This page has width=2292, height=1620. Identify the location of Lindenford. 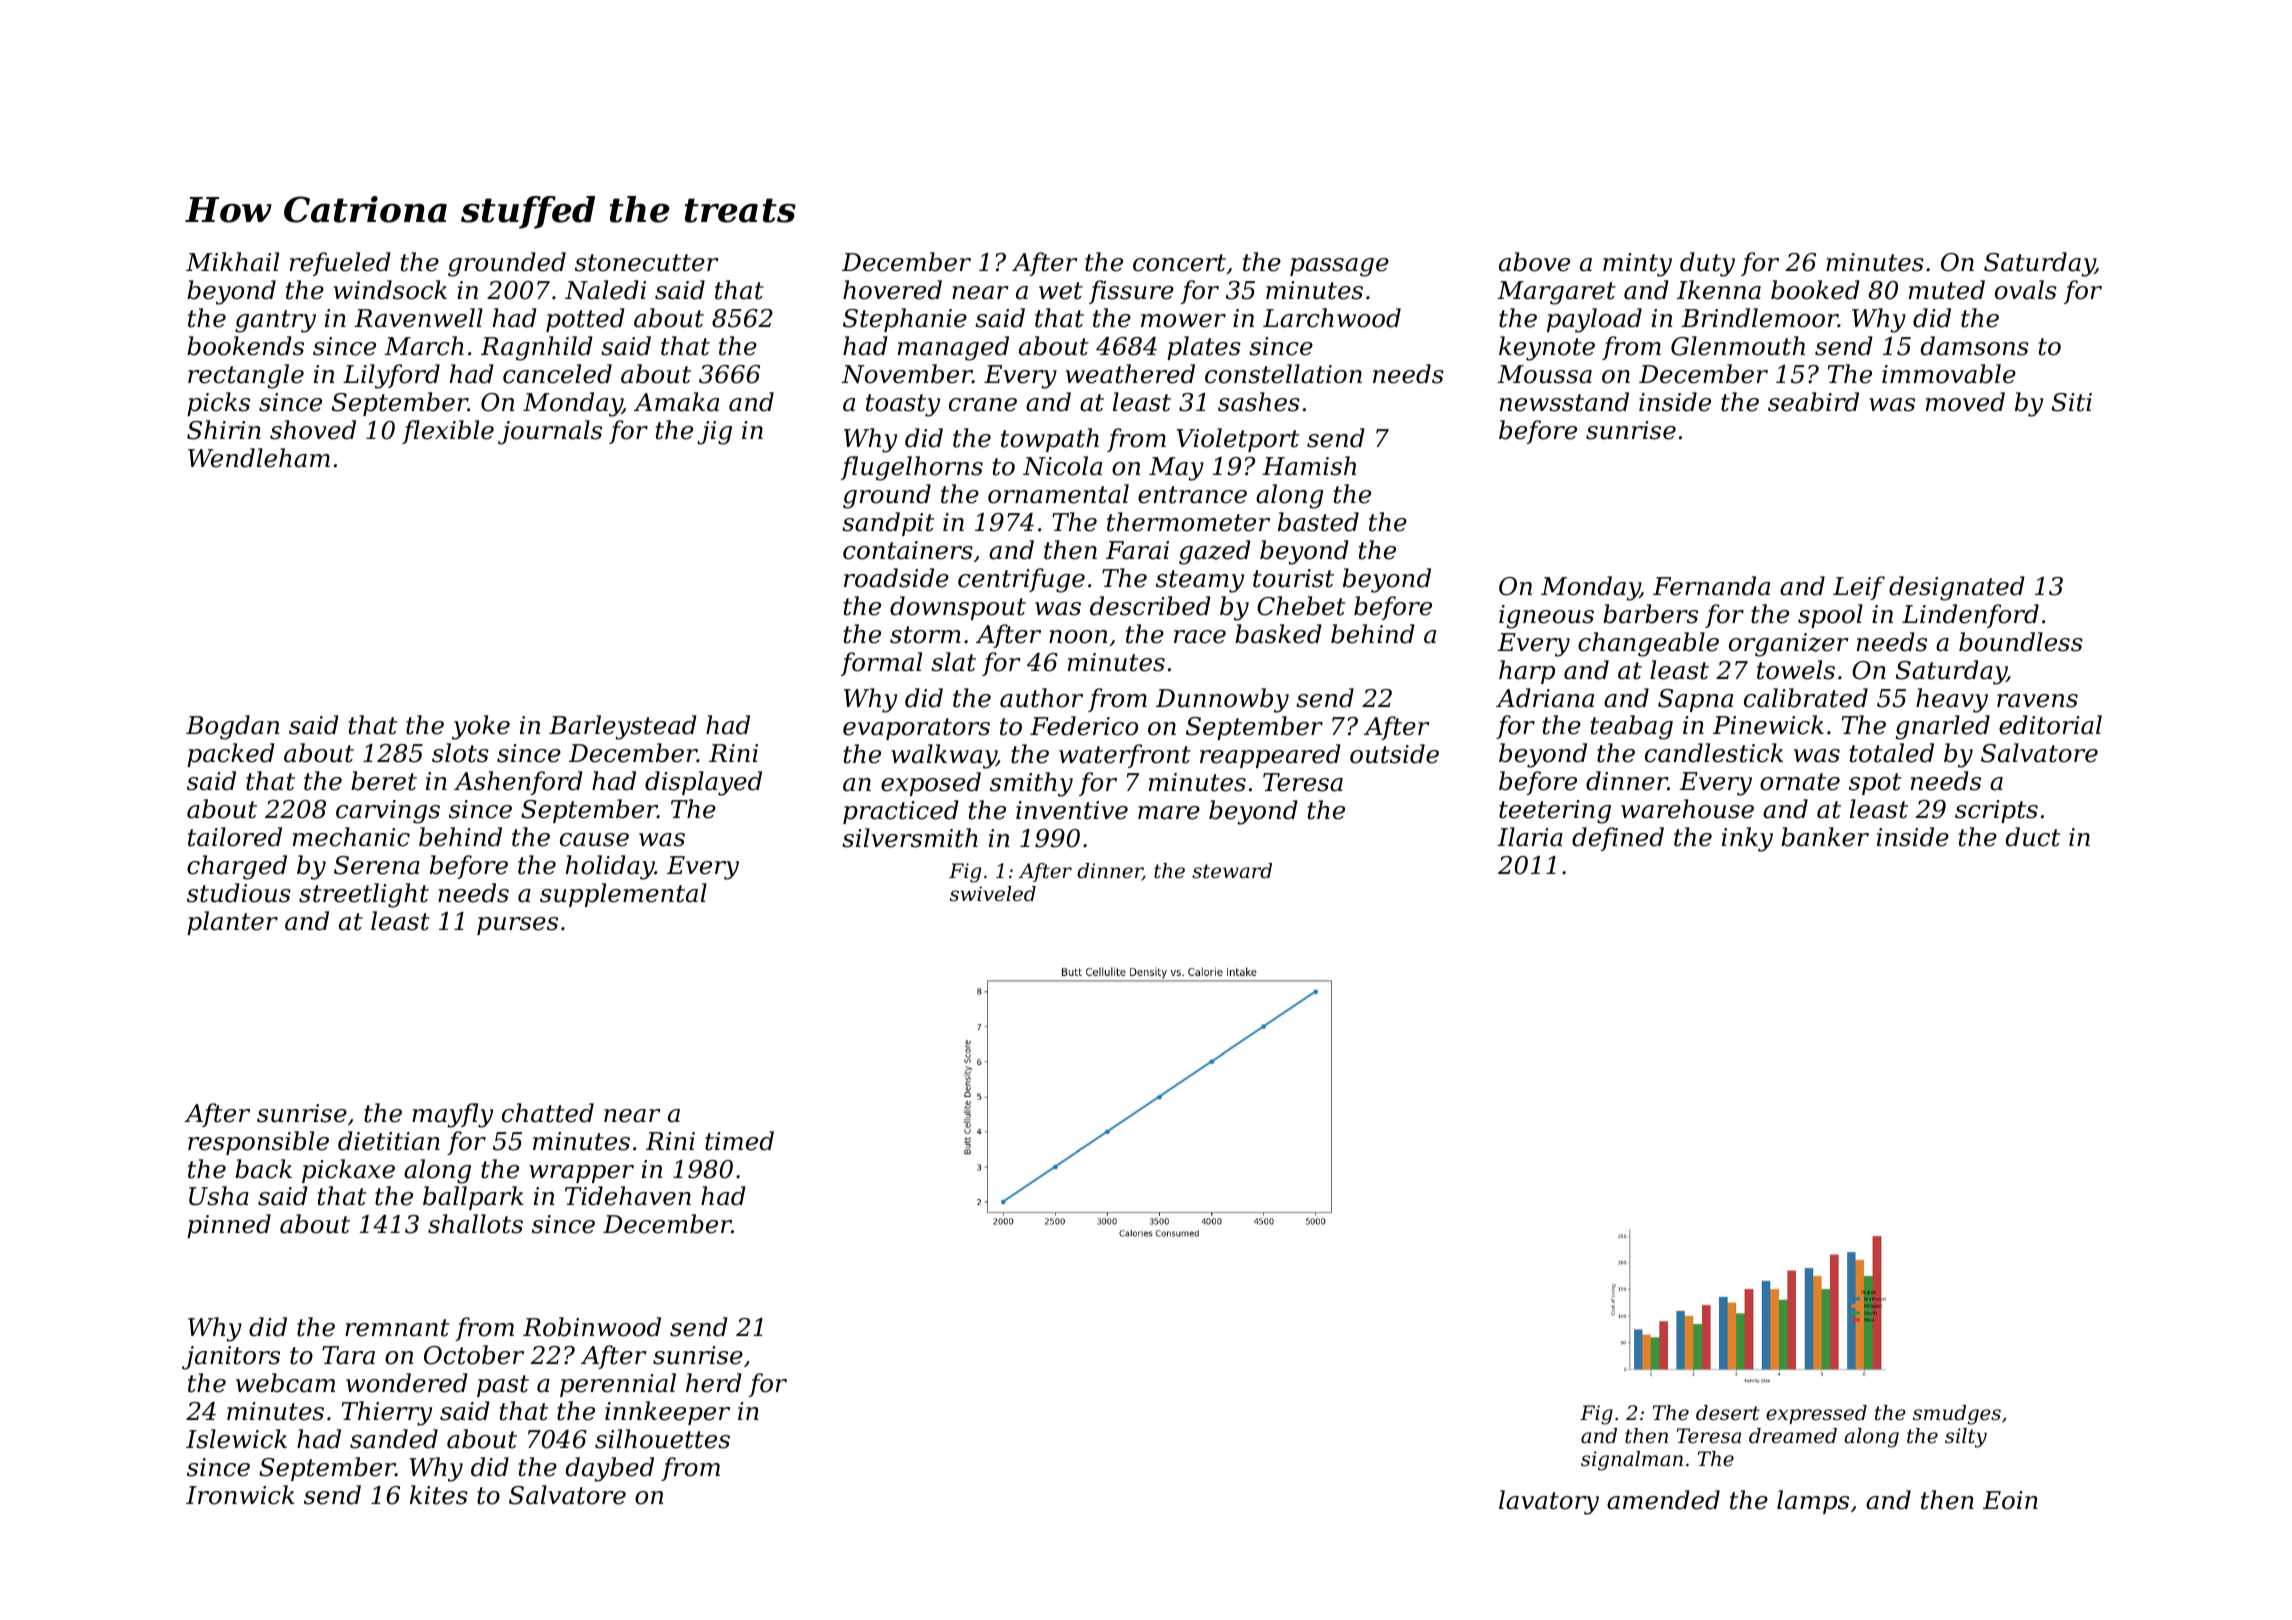
(1970, 616).
